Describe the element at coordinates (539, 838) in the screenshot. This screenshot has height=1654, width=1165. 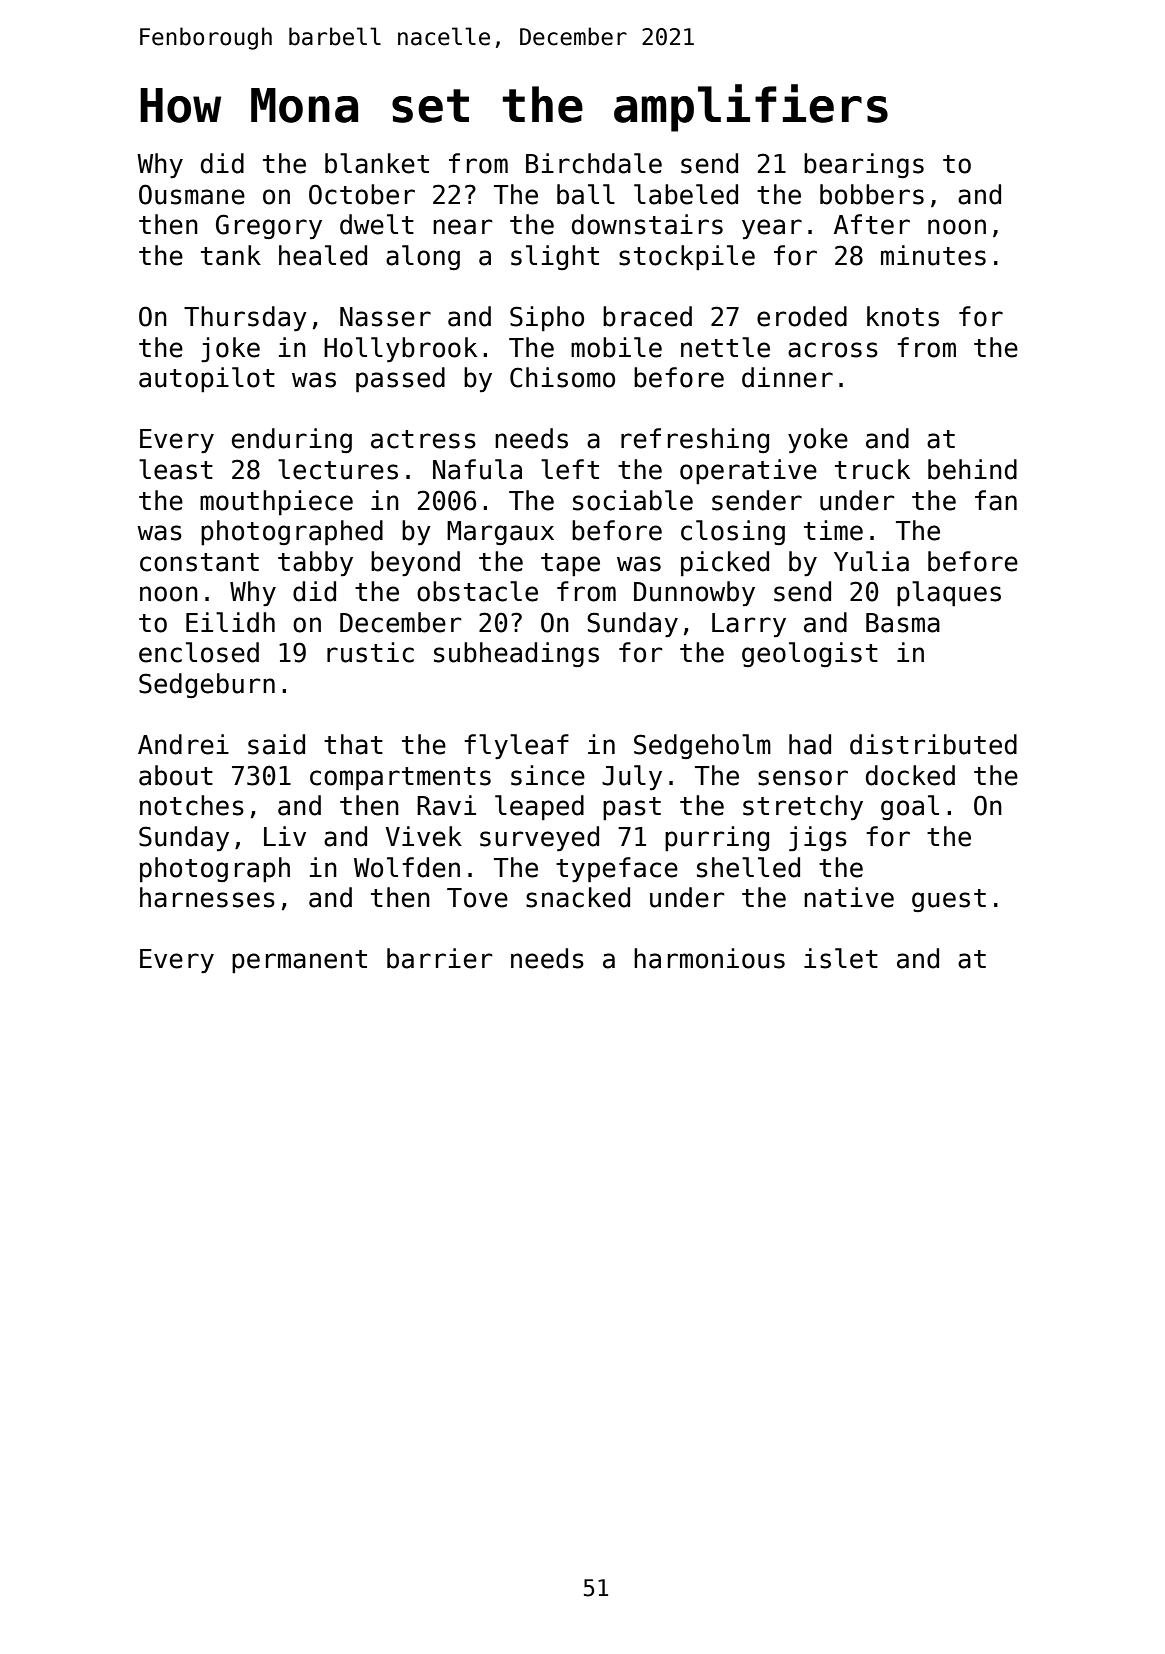
I see `surveyed` at that location.
